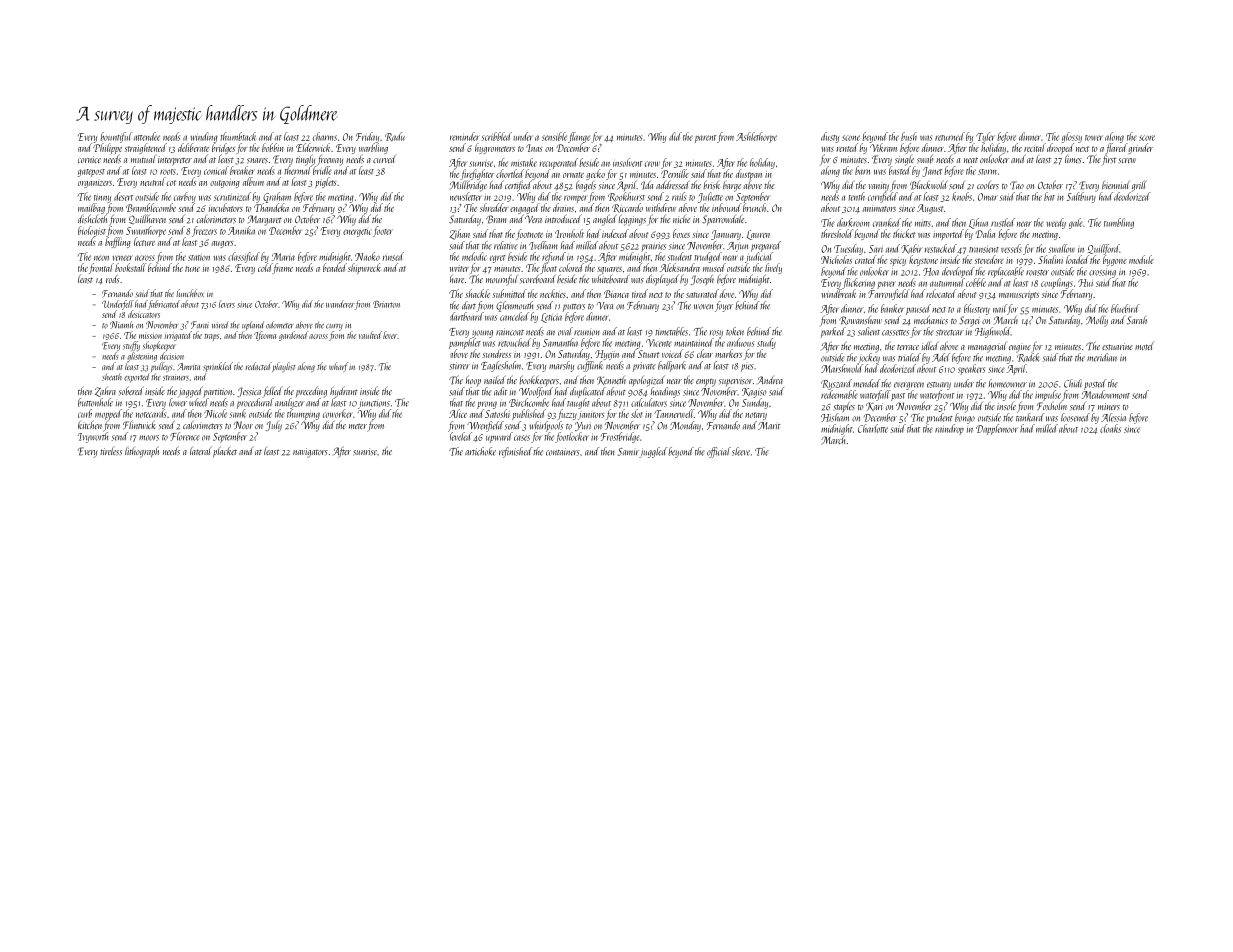  Describe the element at coordinates (1119, 223) in the document. I see `tumbling` at that location.
